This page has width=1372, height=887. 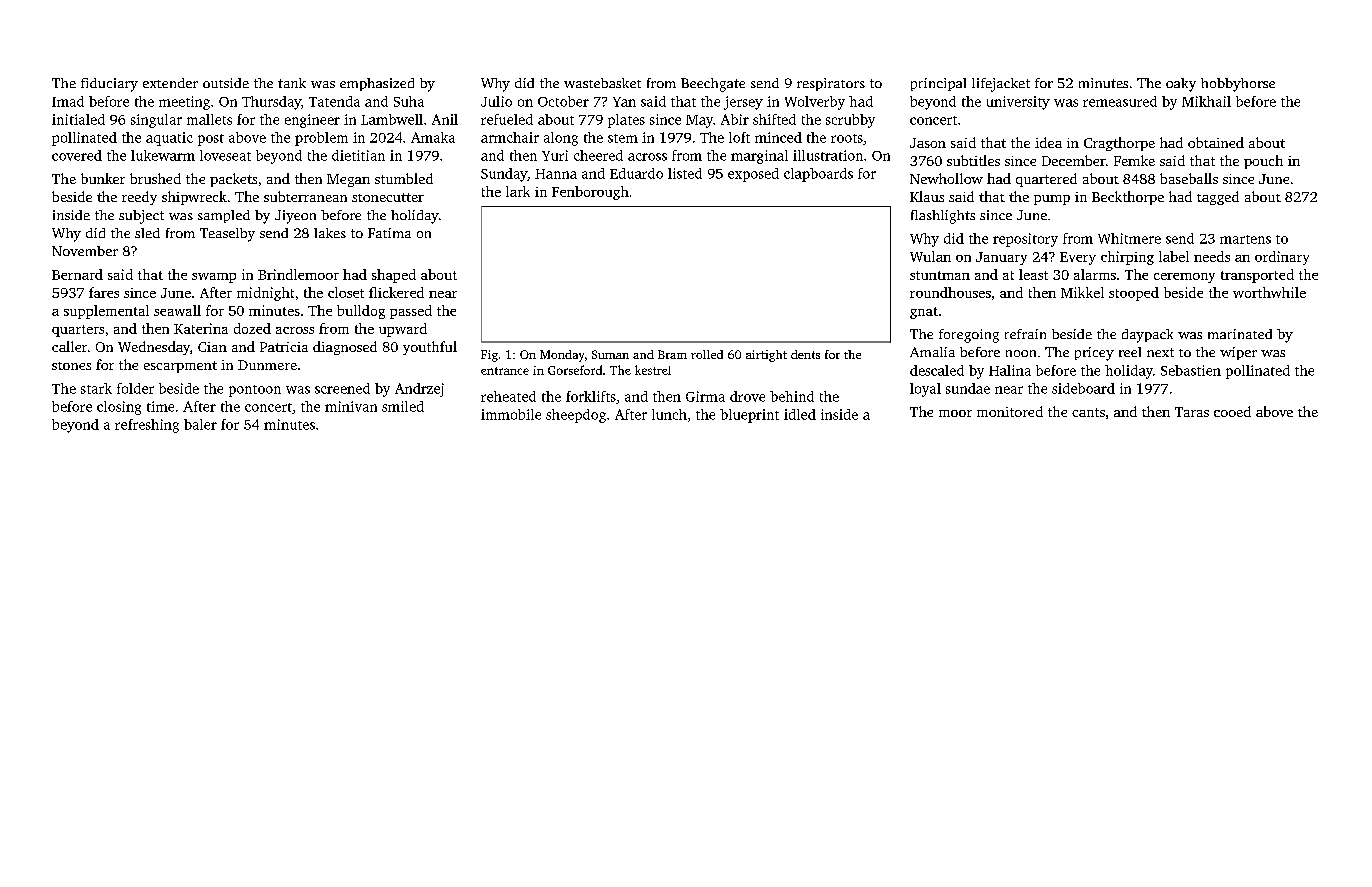 What do you see at coordinates (1021, 353) in the page?
I see `noon` at bounding box center [1021, 353].
